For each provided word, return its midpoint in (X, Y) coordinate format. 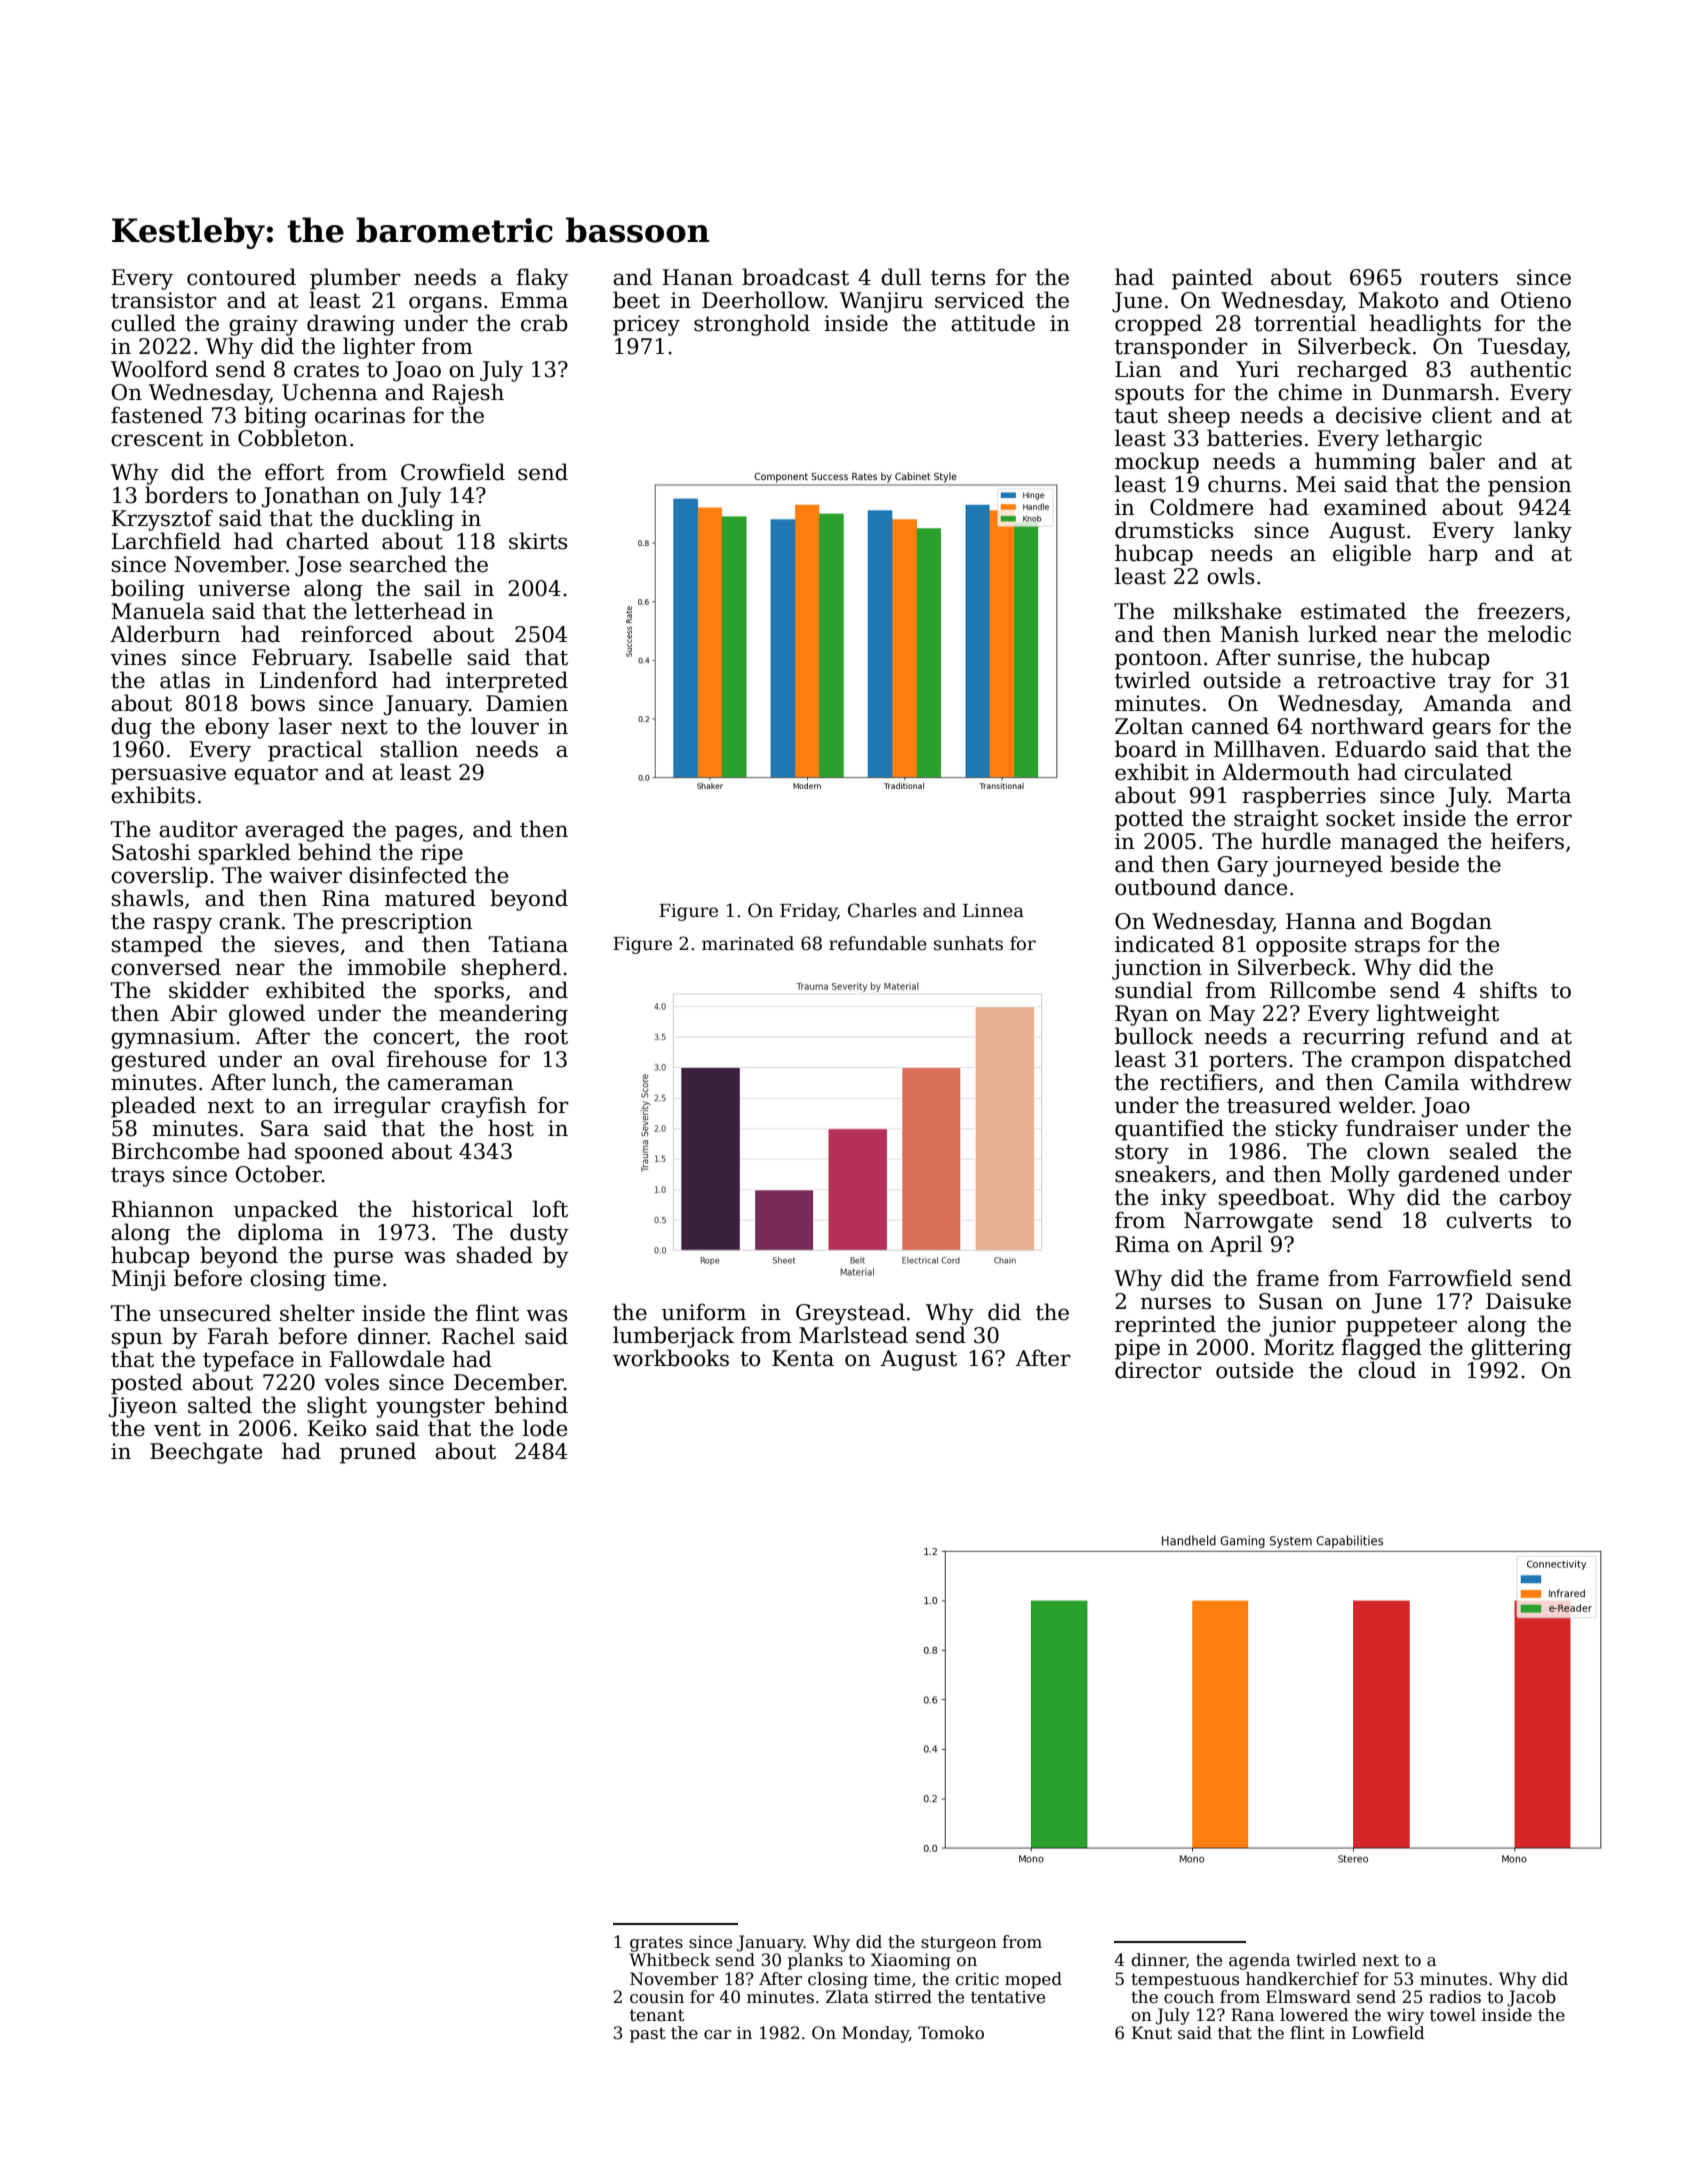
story (1142, 1154)
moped (1033, 1980)
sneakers (1162, 1174)
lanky (1543, 532)
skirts (538, 541)
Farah (238, 1336)
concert (413, 1037)
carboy (1535, 1199)
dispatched (1513, 1061)
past (648, 2035)
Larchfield (166, 541)
